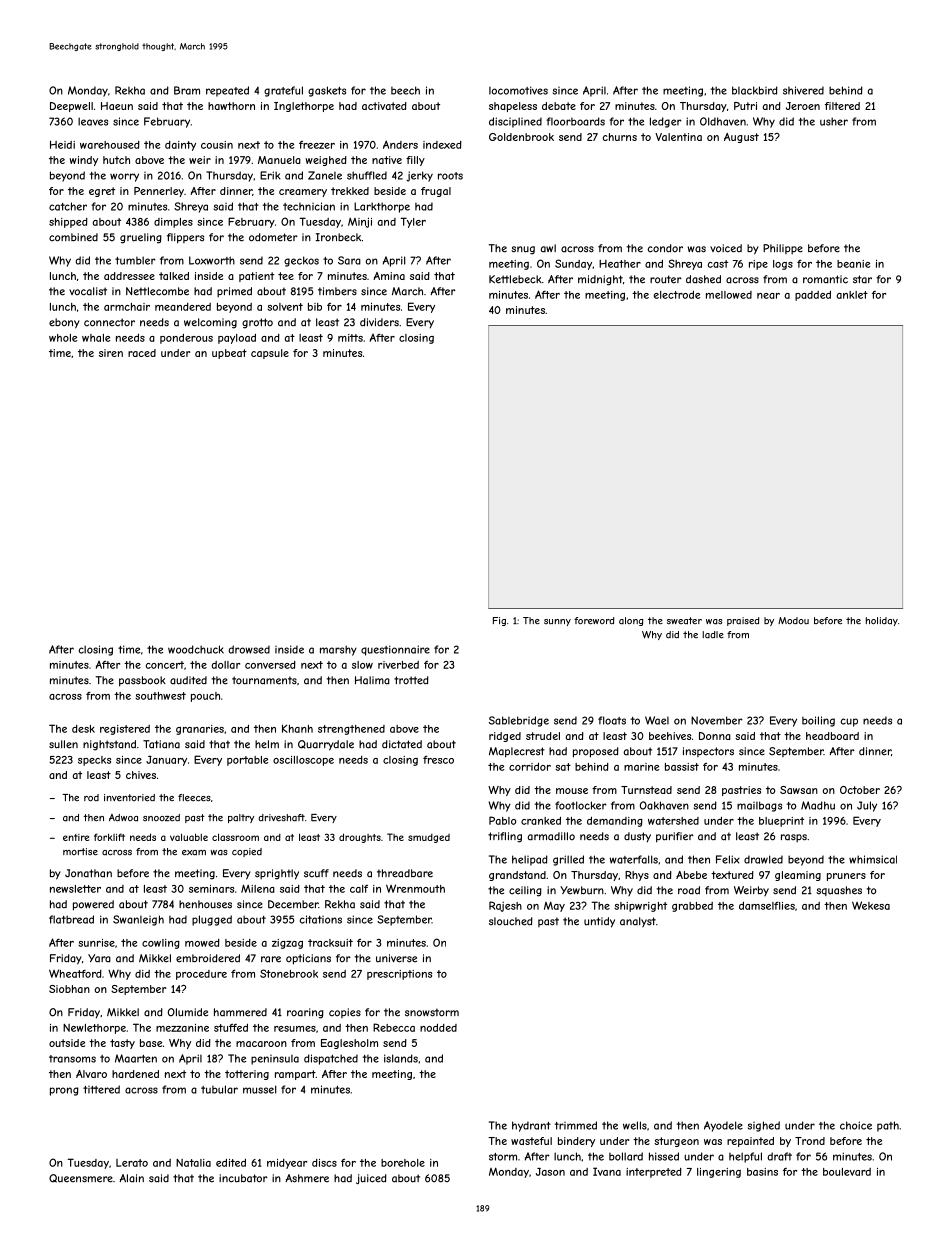  I want to click on Valentina, so click(678, 137).
